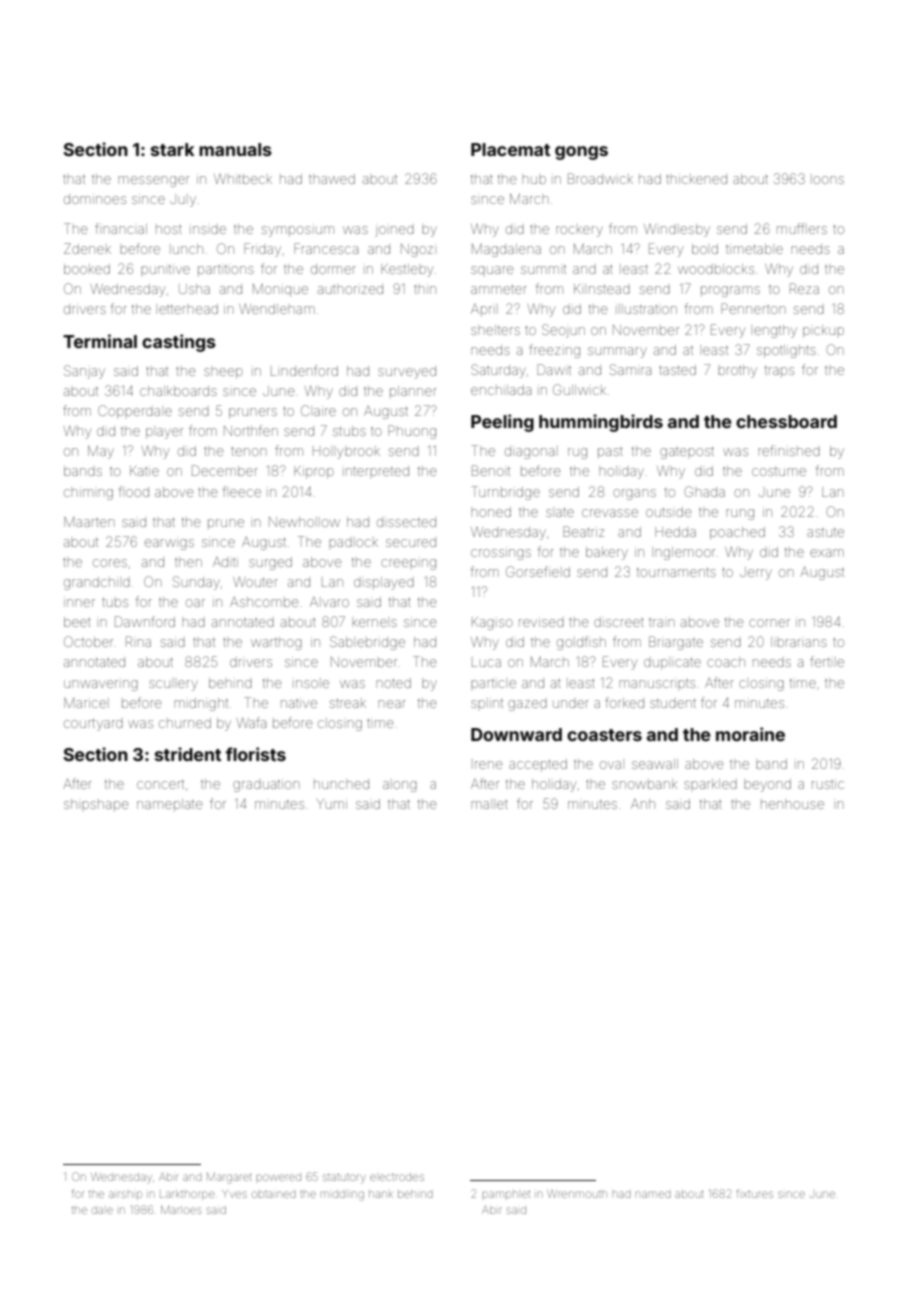  I want to click on Margaret, so click(229, 1178).
